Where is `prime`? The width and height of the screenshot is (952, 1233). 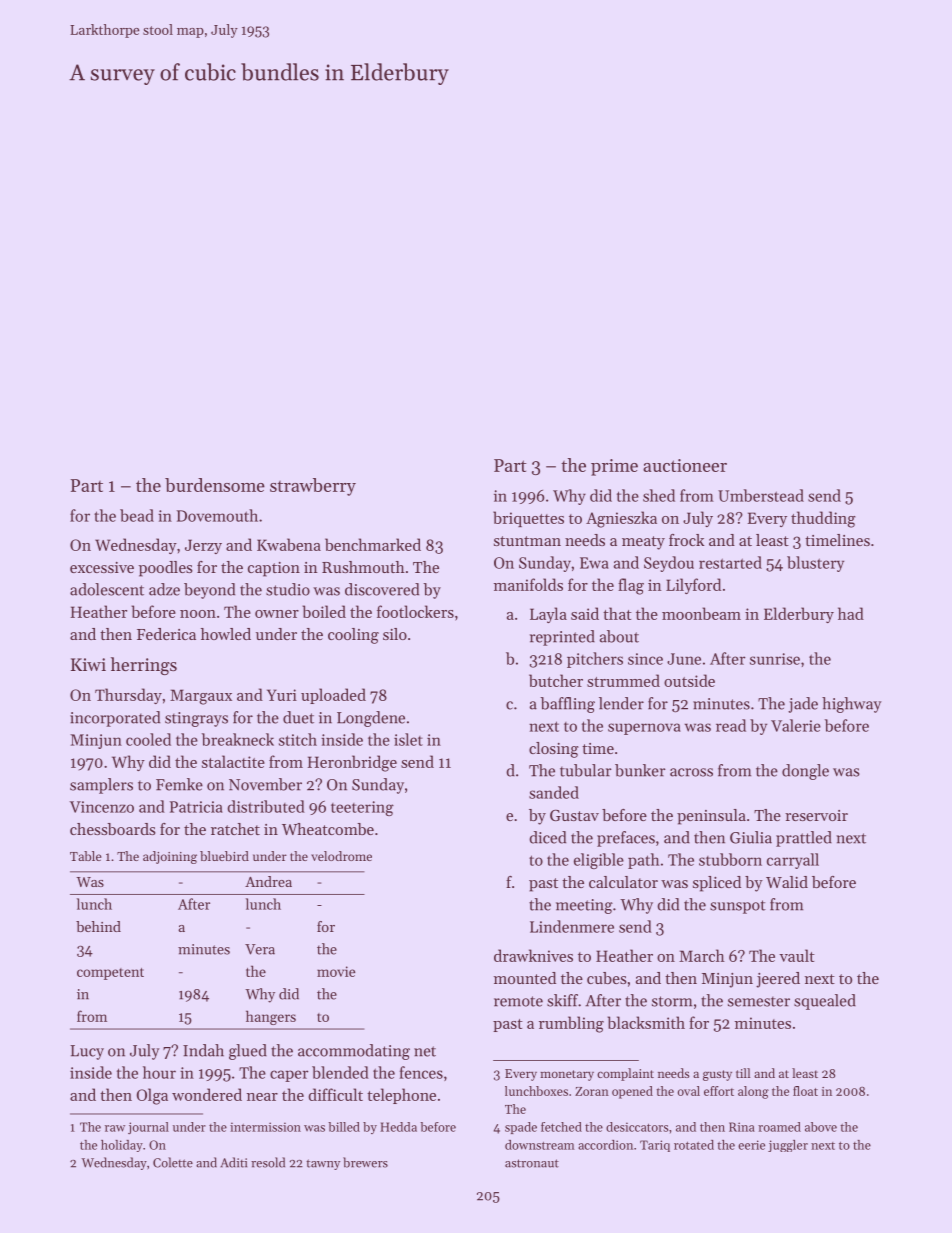 prime is located at coordinates (614, 467).
